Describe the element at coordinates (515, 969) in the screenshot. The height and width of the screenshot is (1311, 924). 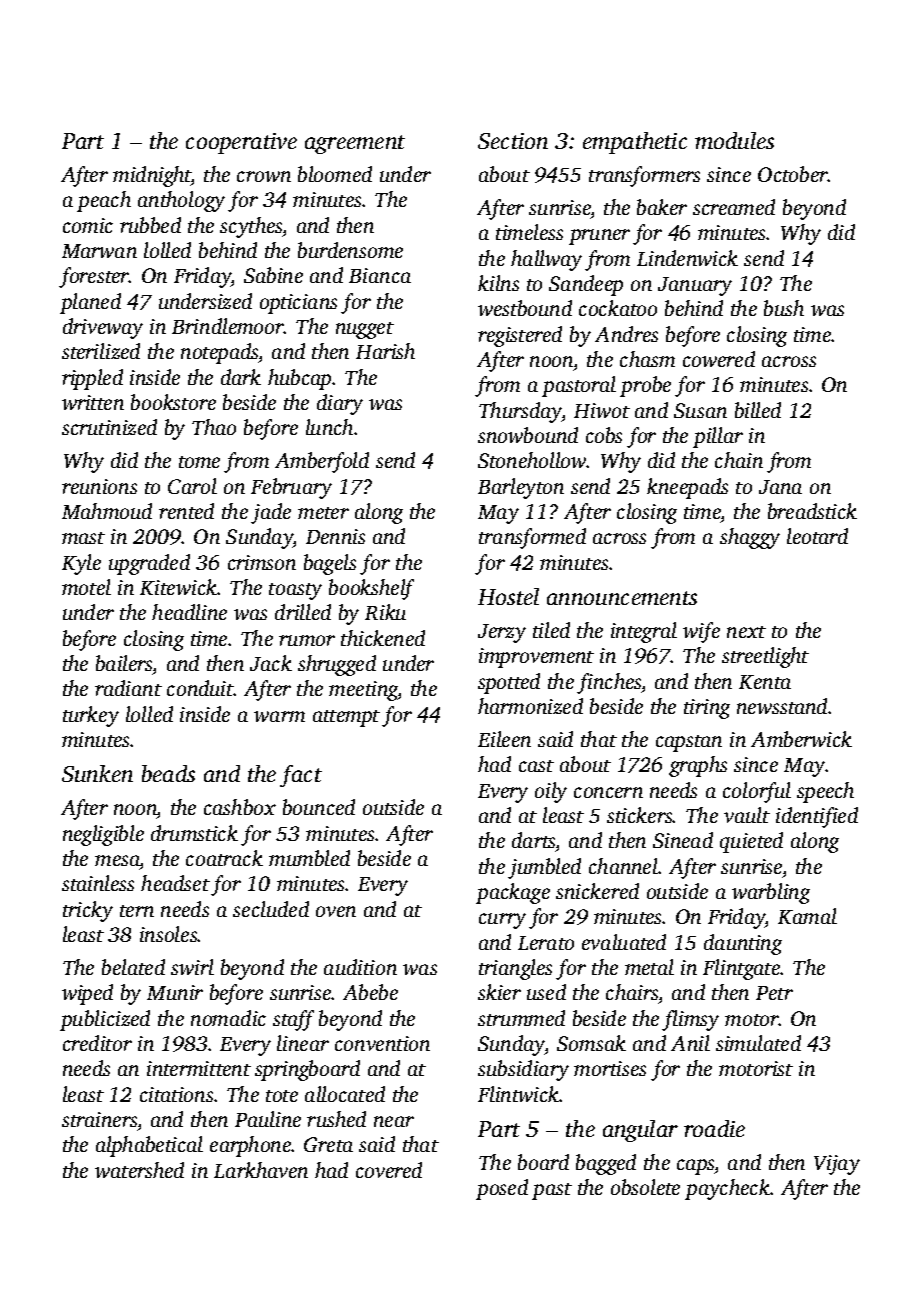
I see `triangles` at that location.
